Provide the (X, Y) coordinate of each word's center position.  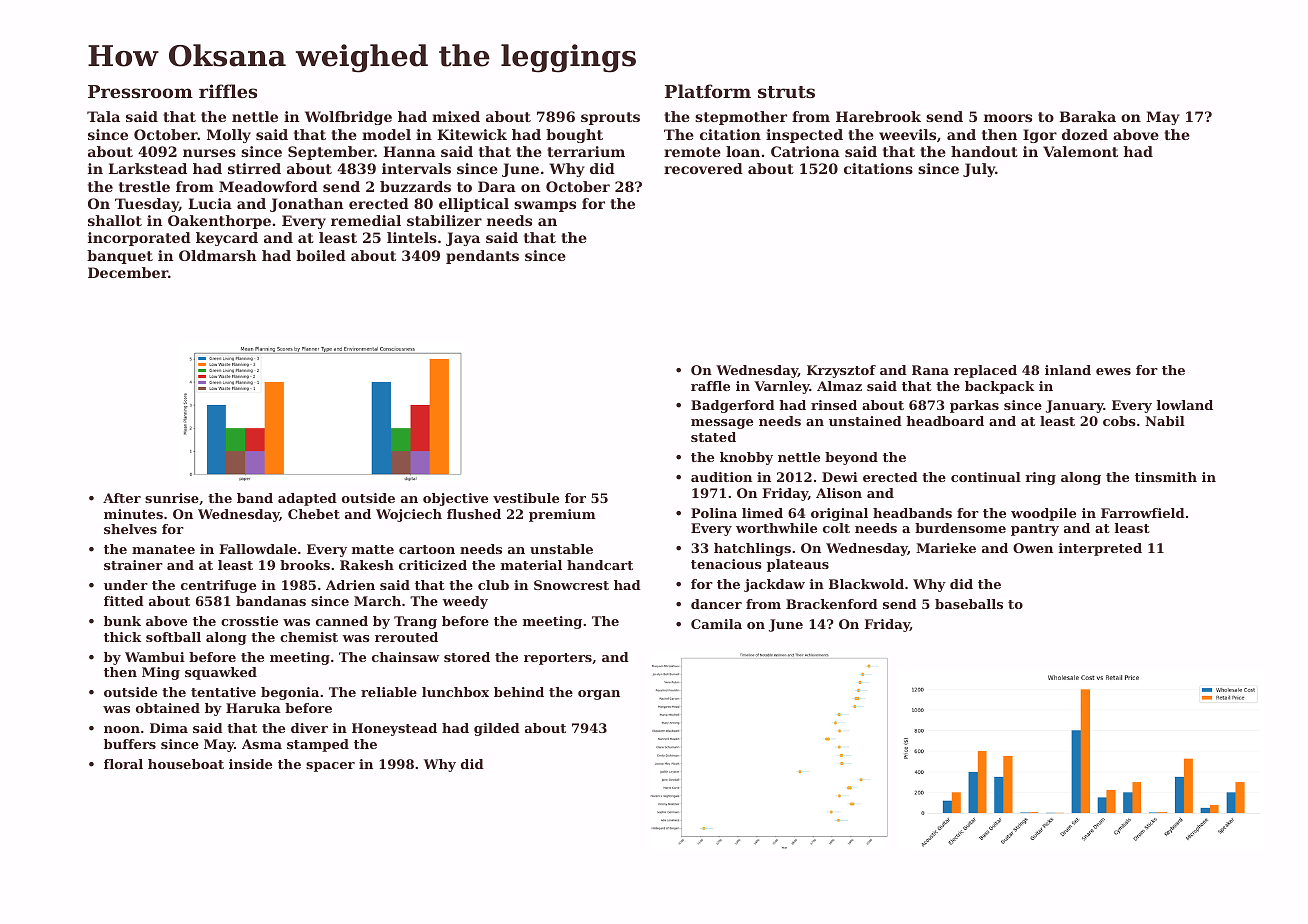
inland (1068, 370)
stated (713, 437)
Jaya (463, 239)
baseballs (969, 604)
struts (786, 92)
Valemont (1080, 151)
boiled (321, 255)
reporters (558, 659)
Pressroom (140, 91)
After (122, 498)
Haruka (253, 708)
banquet (120, 257)
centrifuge (218, 586)
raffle (710, 386)
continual (986, 477)
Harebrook (878, 116)
